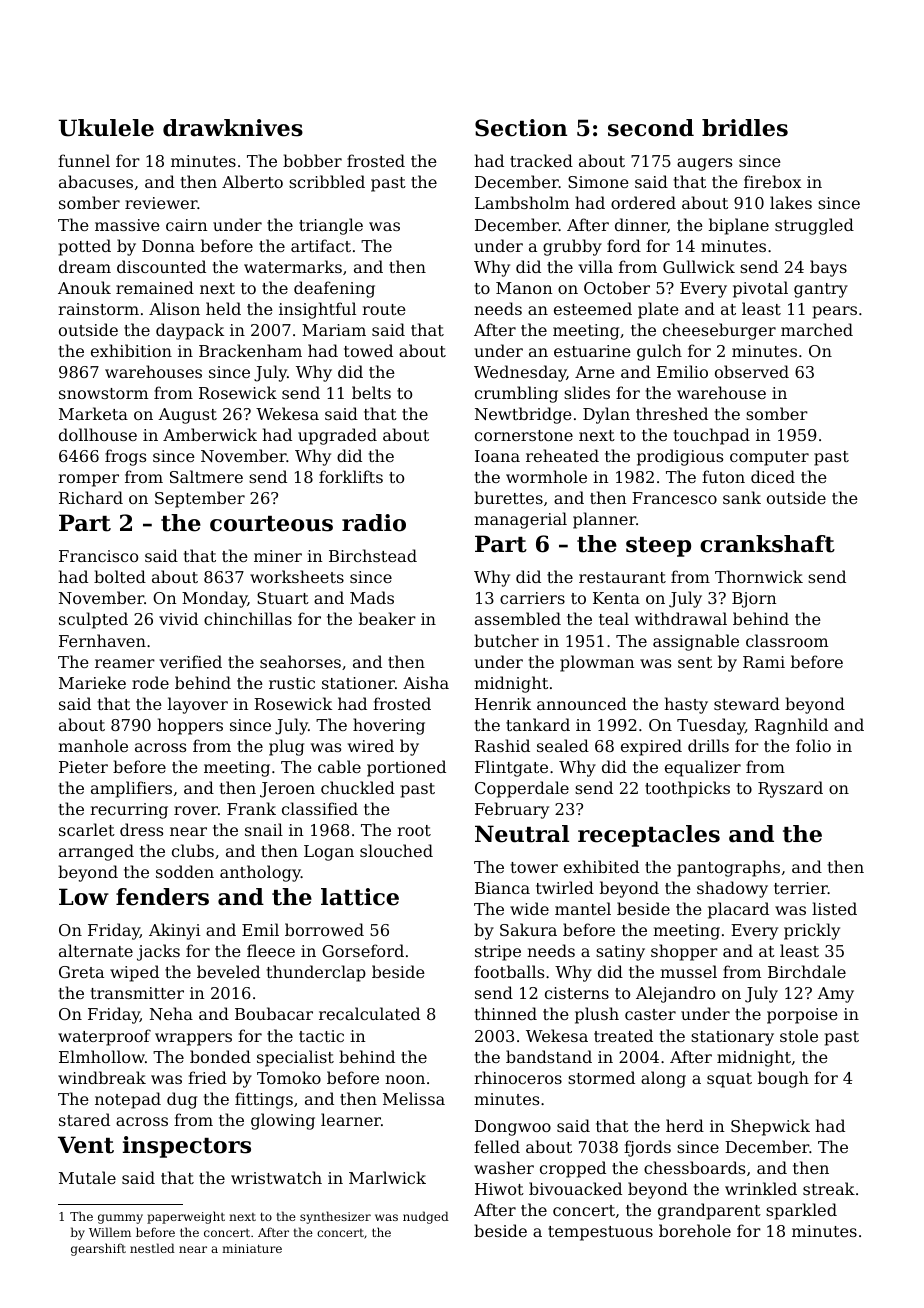 The height and width of the screenshot is (1308, 924). Describe the element at coordinates (834, 908) in the screenshot. I see `listed` at that location.
